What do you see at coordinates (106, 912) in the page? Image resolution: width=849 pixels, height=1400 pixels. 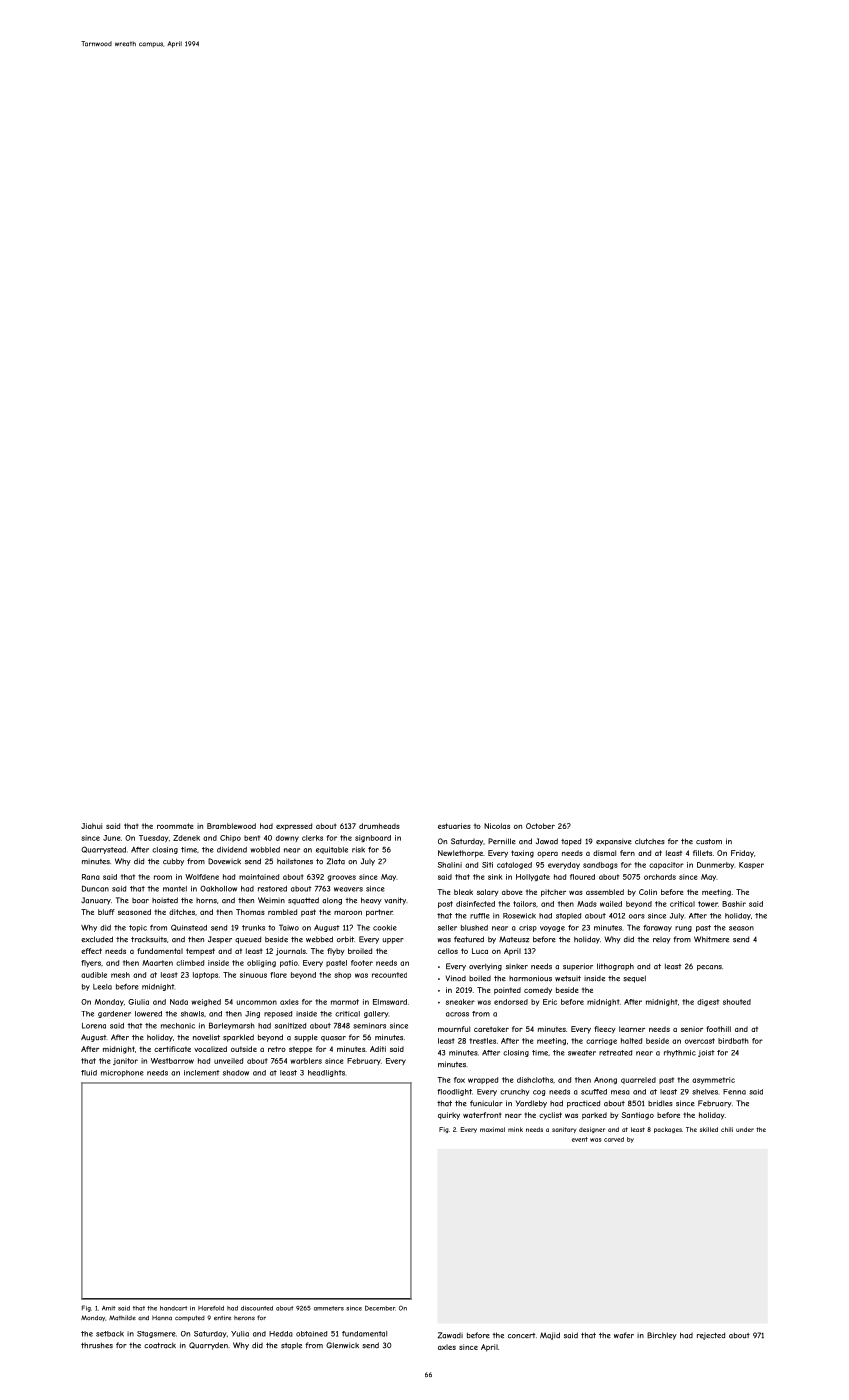 I see `bluff` at bounding box center [106, 912].
